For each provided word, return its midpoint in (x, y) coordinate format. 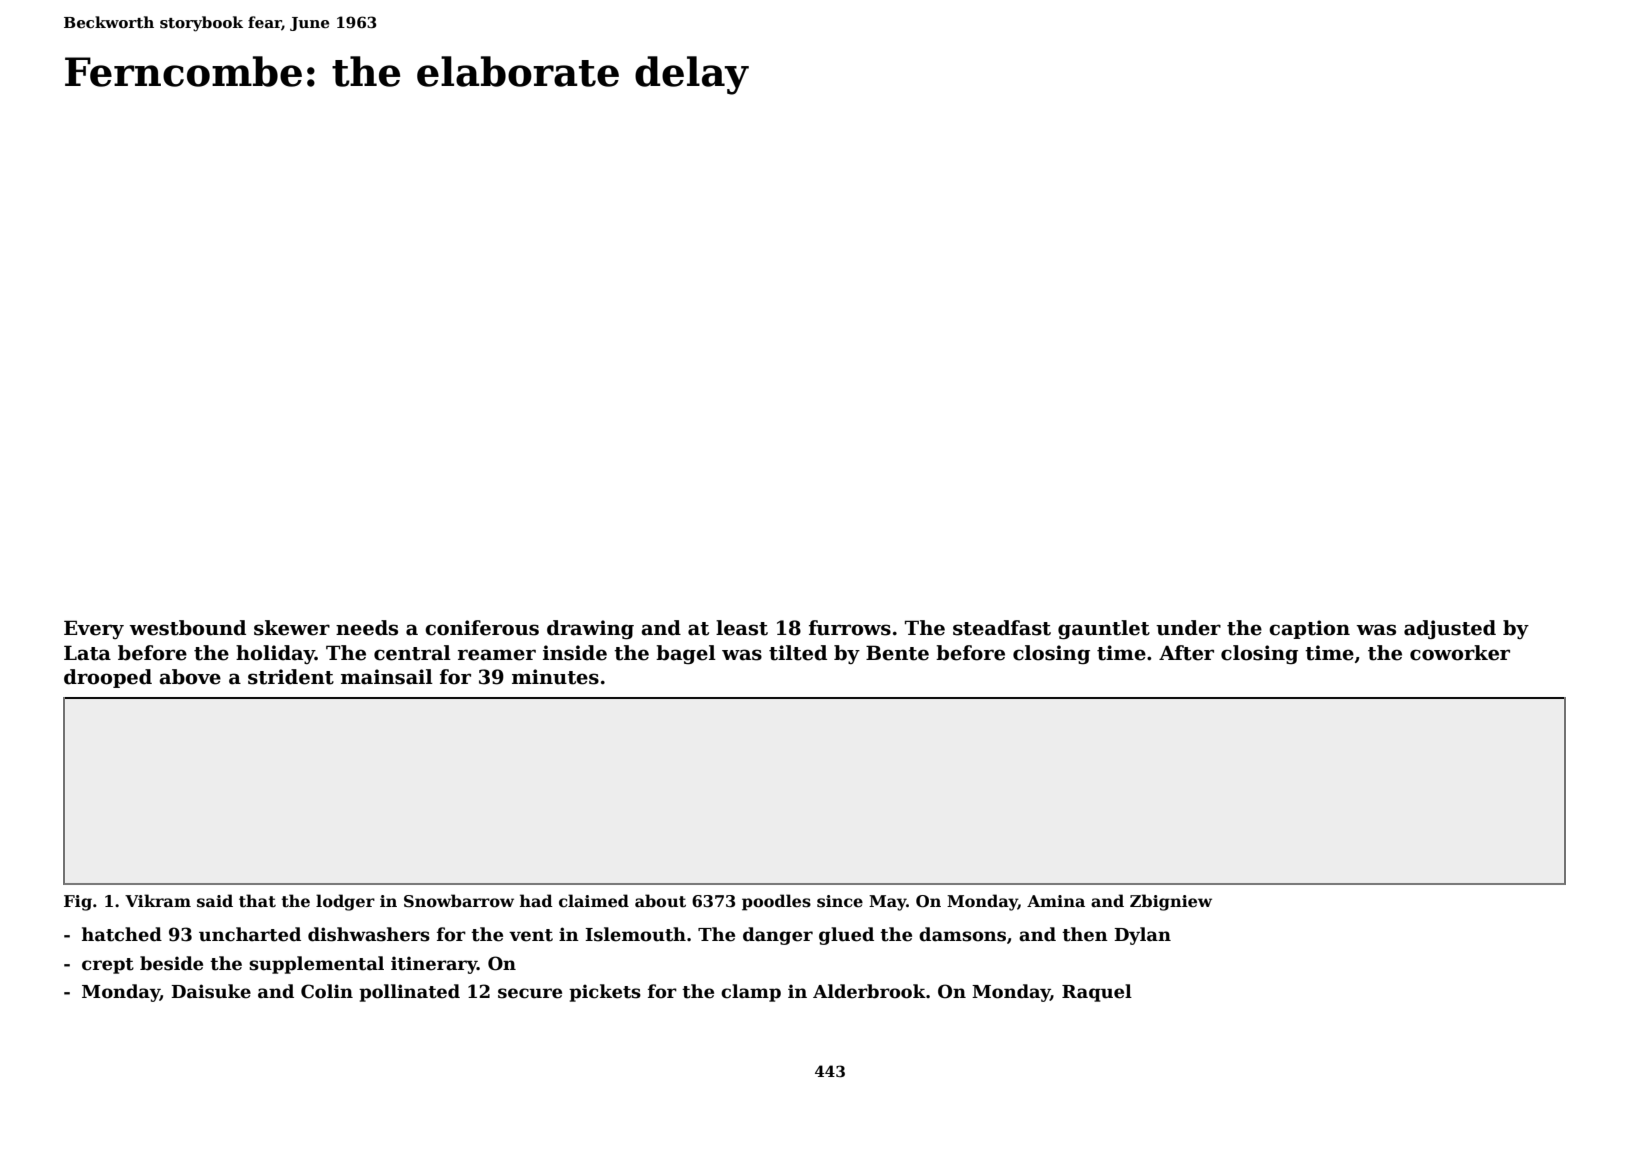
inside (575, 653)
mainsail (387, 677)
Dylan (1142, 936)
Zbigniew (1171, 902)
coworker (1460, 653)
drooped (108, 678)
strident (291, 677)
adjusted (1450, 629)
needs (367, 628)
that (257, 901)
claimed (594, 901)
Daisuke (211, 991)
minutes (555, 677)
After (1186, 653)
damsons (962, 934)
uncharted (250, 934)
